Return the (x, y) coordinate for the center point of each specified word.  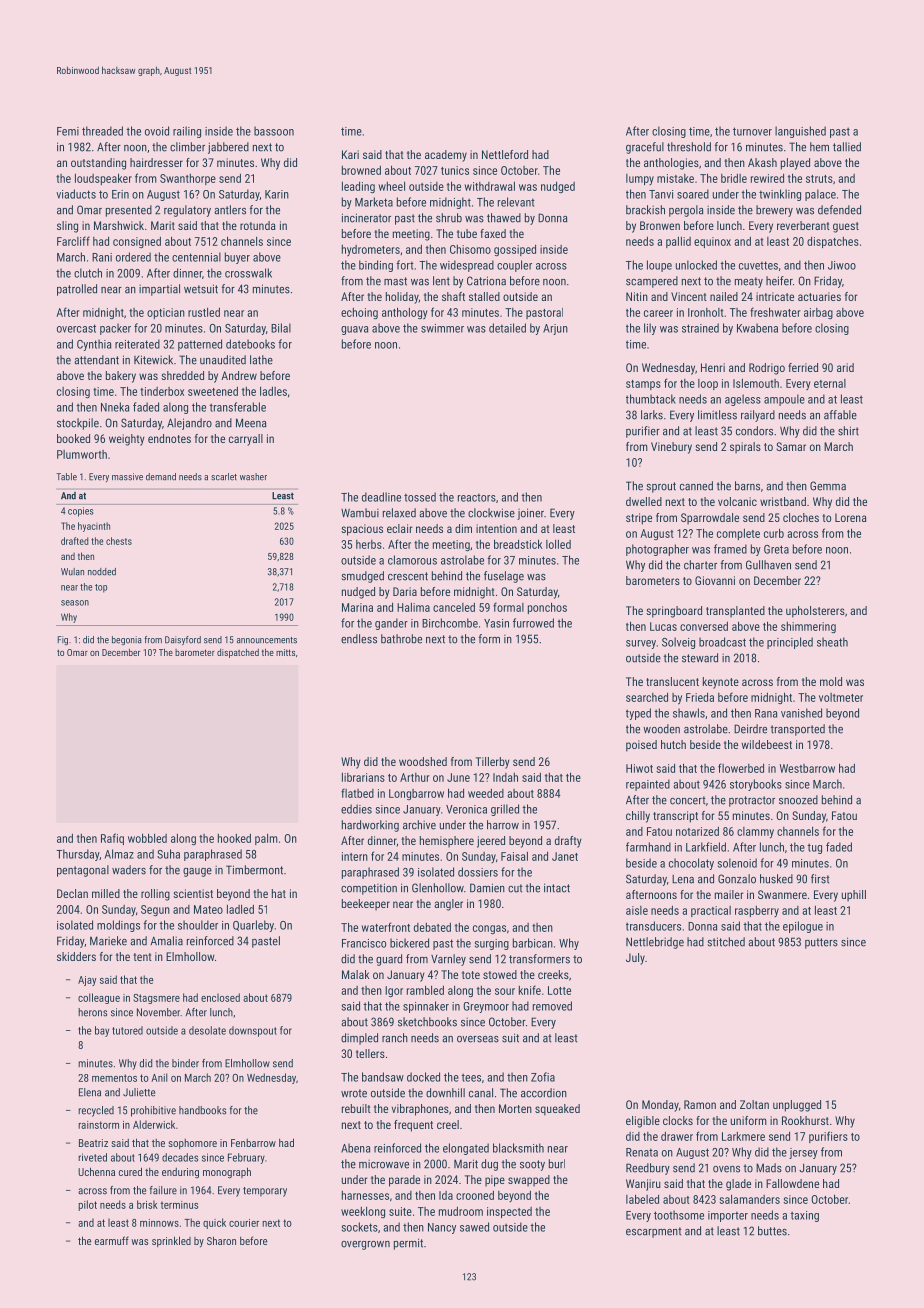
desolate (207, 1030)
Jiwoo (842, 265)
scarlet (224, 477)
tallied (847, 147)
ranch (395, 1038)
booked (73, 438)
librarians (363, 777)
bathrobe (401, 639)
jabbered (228, 148)
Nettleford (505, 154)
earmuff (112, 1240)
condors (754, 431)
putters (821, 943)
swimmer (442, 328)
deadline (381, 497)
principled (790, 643)
